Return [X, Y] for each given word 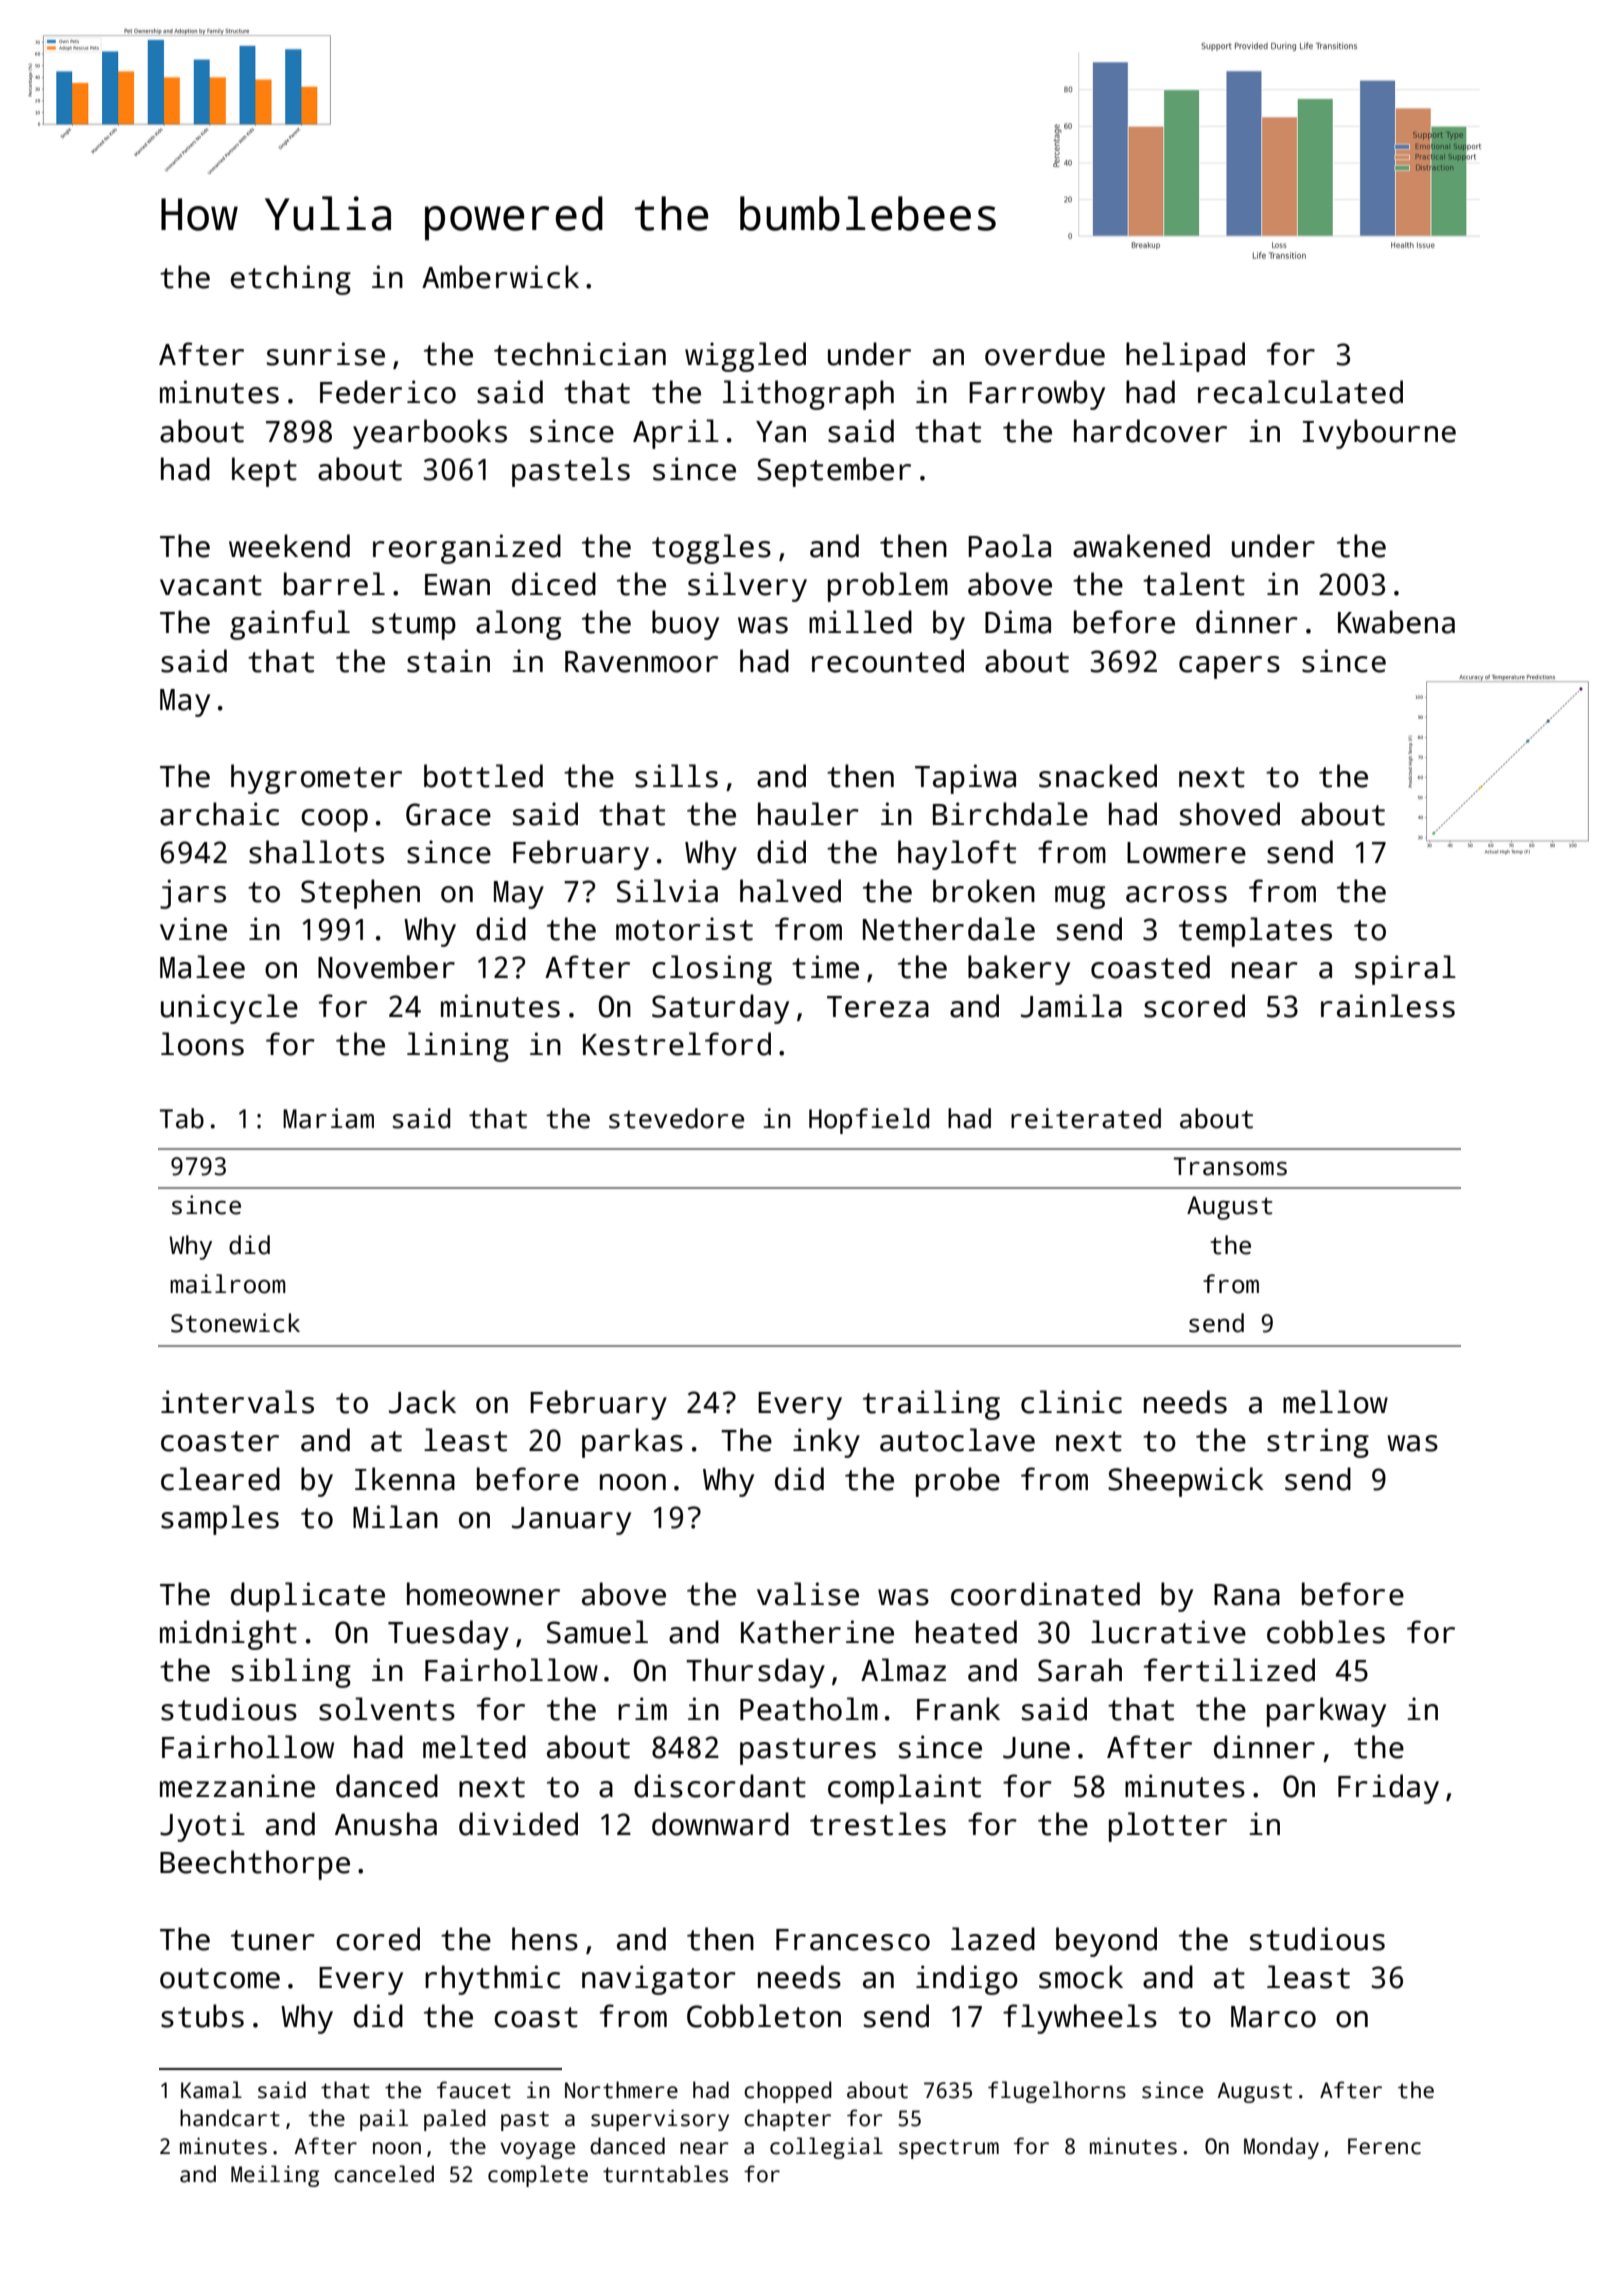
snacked [1098, 776]
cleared [220, 1479]
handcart [230, 2118]
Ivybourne [1379, 434]
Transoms [1230, 1166]
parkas [632, 1443]
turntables [665, 2174]
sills [676, 776]
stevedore [676, 1118]
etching [291, 280]
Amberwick [500, 277]
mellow [1335, 1402]
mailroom [228, 1284]
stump [414, 626]
